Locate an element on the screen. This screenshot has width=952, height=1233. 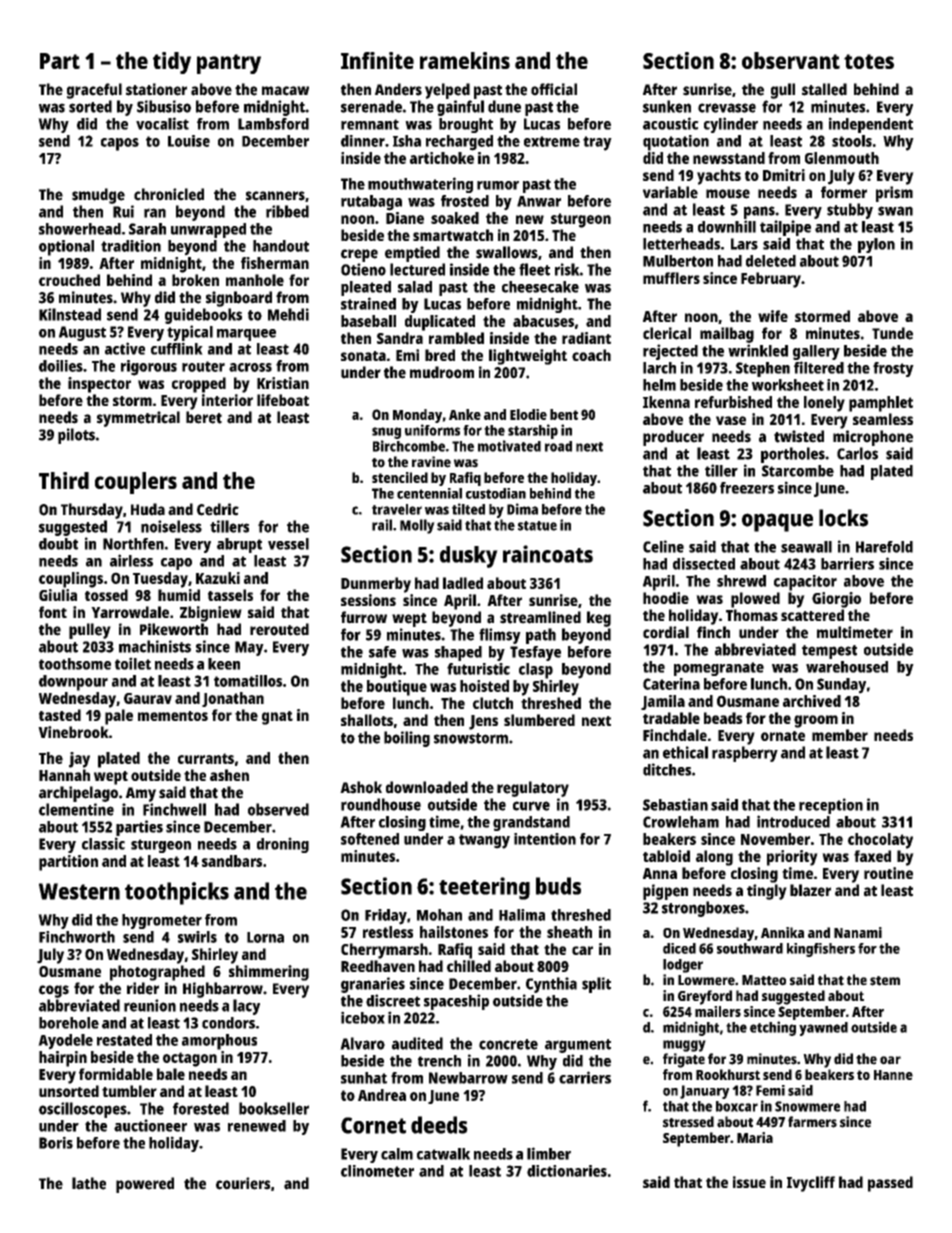
ashen is located at coordinates (229, 775).
